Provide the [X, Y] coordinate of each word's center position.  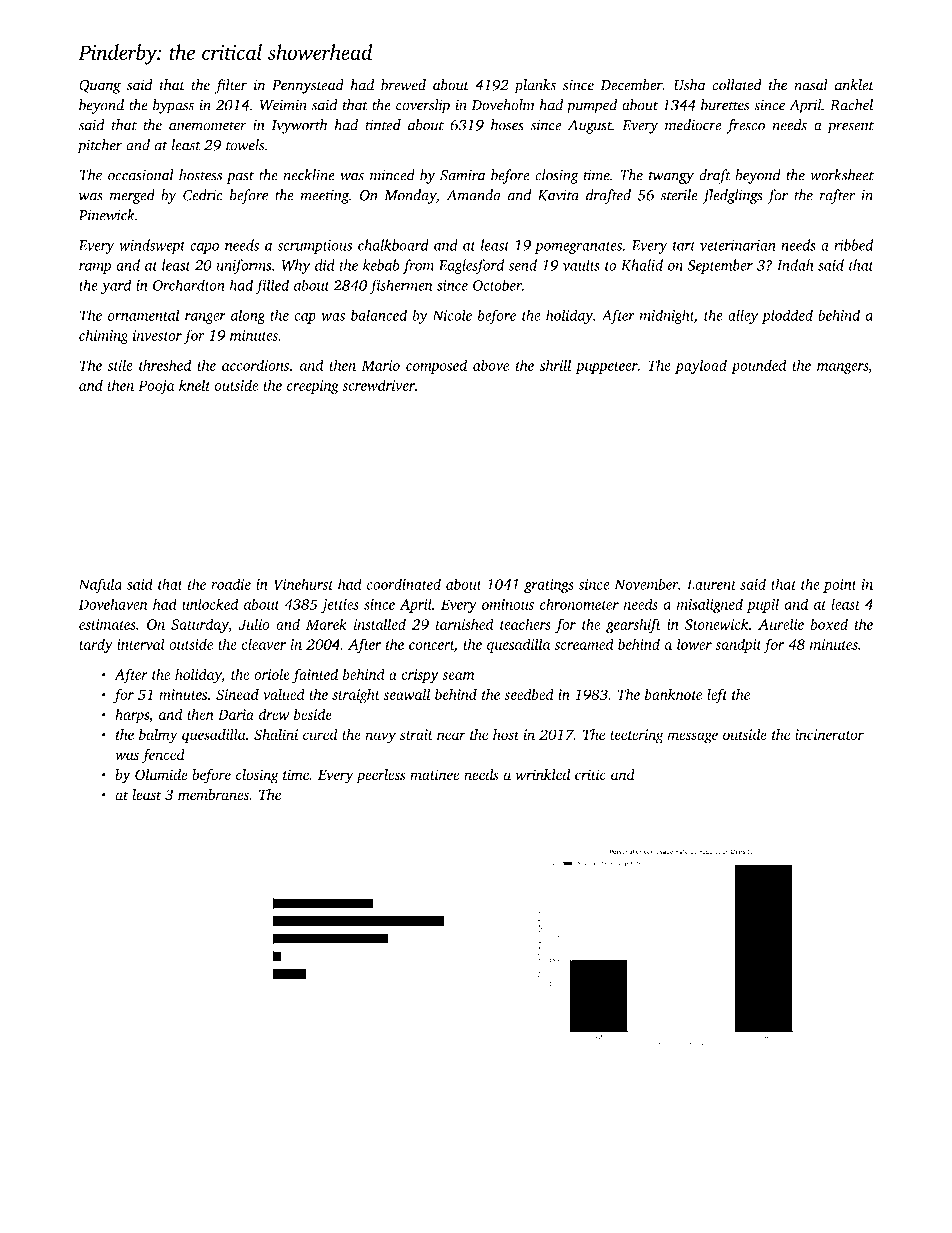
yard [116, 286]
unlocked [210, 604]
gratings [549, 586]
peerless [381, 776]
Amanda [473, 195]
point [840, 586]
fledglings [732, 196]
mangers [842, 368]
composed [436, 366]
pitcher [99, 146]
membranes [213, 795]
